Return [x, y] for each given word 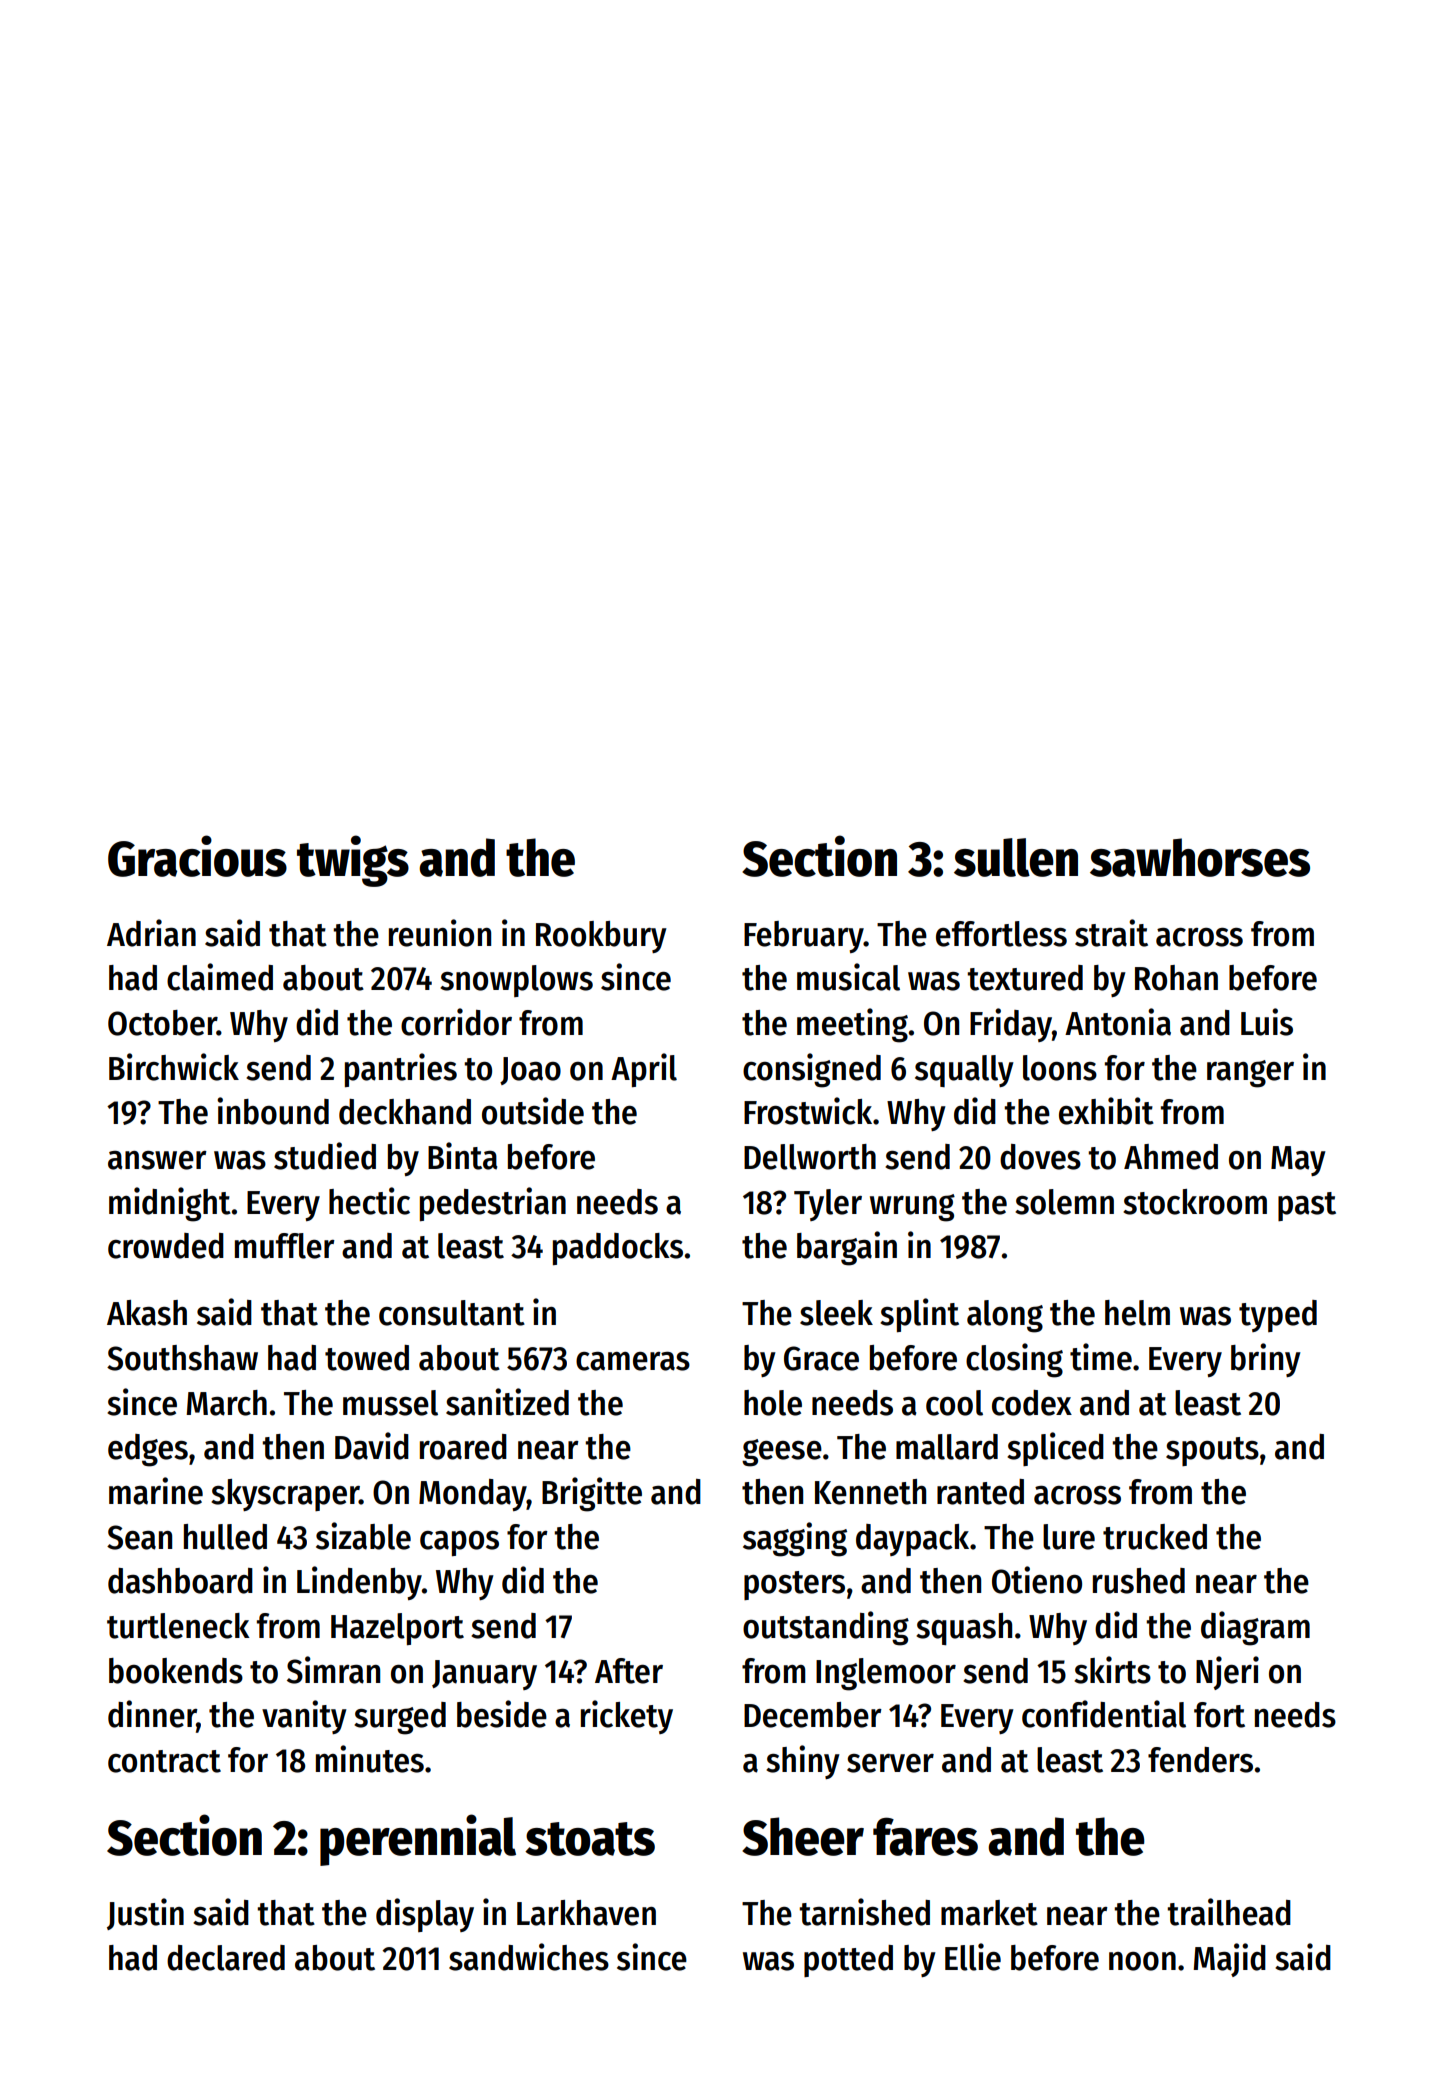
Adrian [151, 933]
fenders [1200, 1760]
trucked [1155, 1537]
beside [502, 1714]
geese [782, 1453]
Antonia [1118, 1022]
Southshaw [182, 1358]
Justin [145, 1914]
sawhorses [1200, 857]
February [804, 937]
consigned [812, 1070]
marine [156, 1491]
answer [157, 1160]
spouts [1212, 1451]
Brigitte [592, 1494]
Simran [333, 1670]
